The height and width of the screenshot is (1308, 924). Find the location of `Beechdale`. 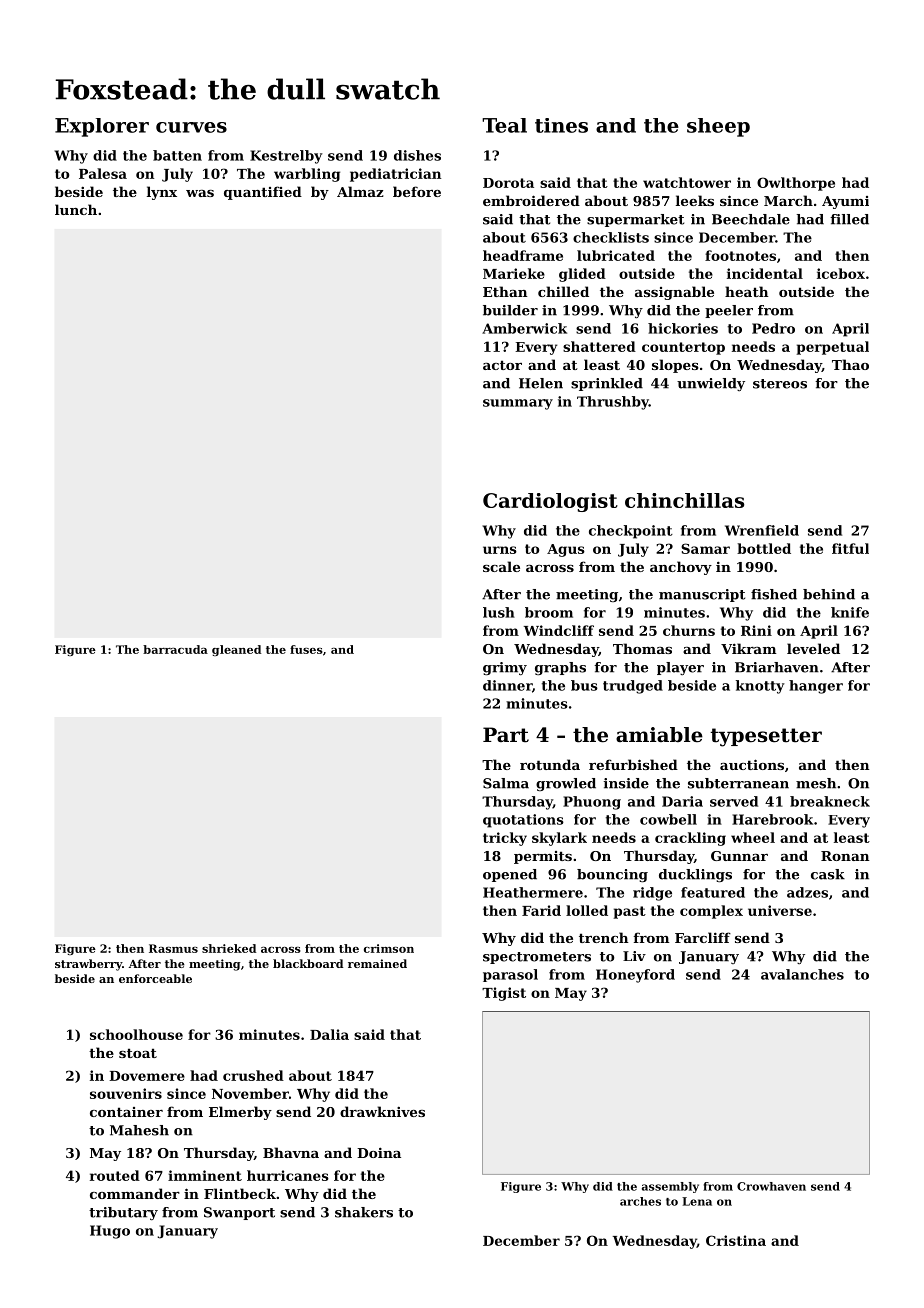

Beechdale is located at coordinates (751, 219).
